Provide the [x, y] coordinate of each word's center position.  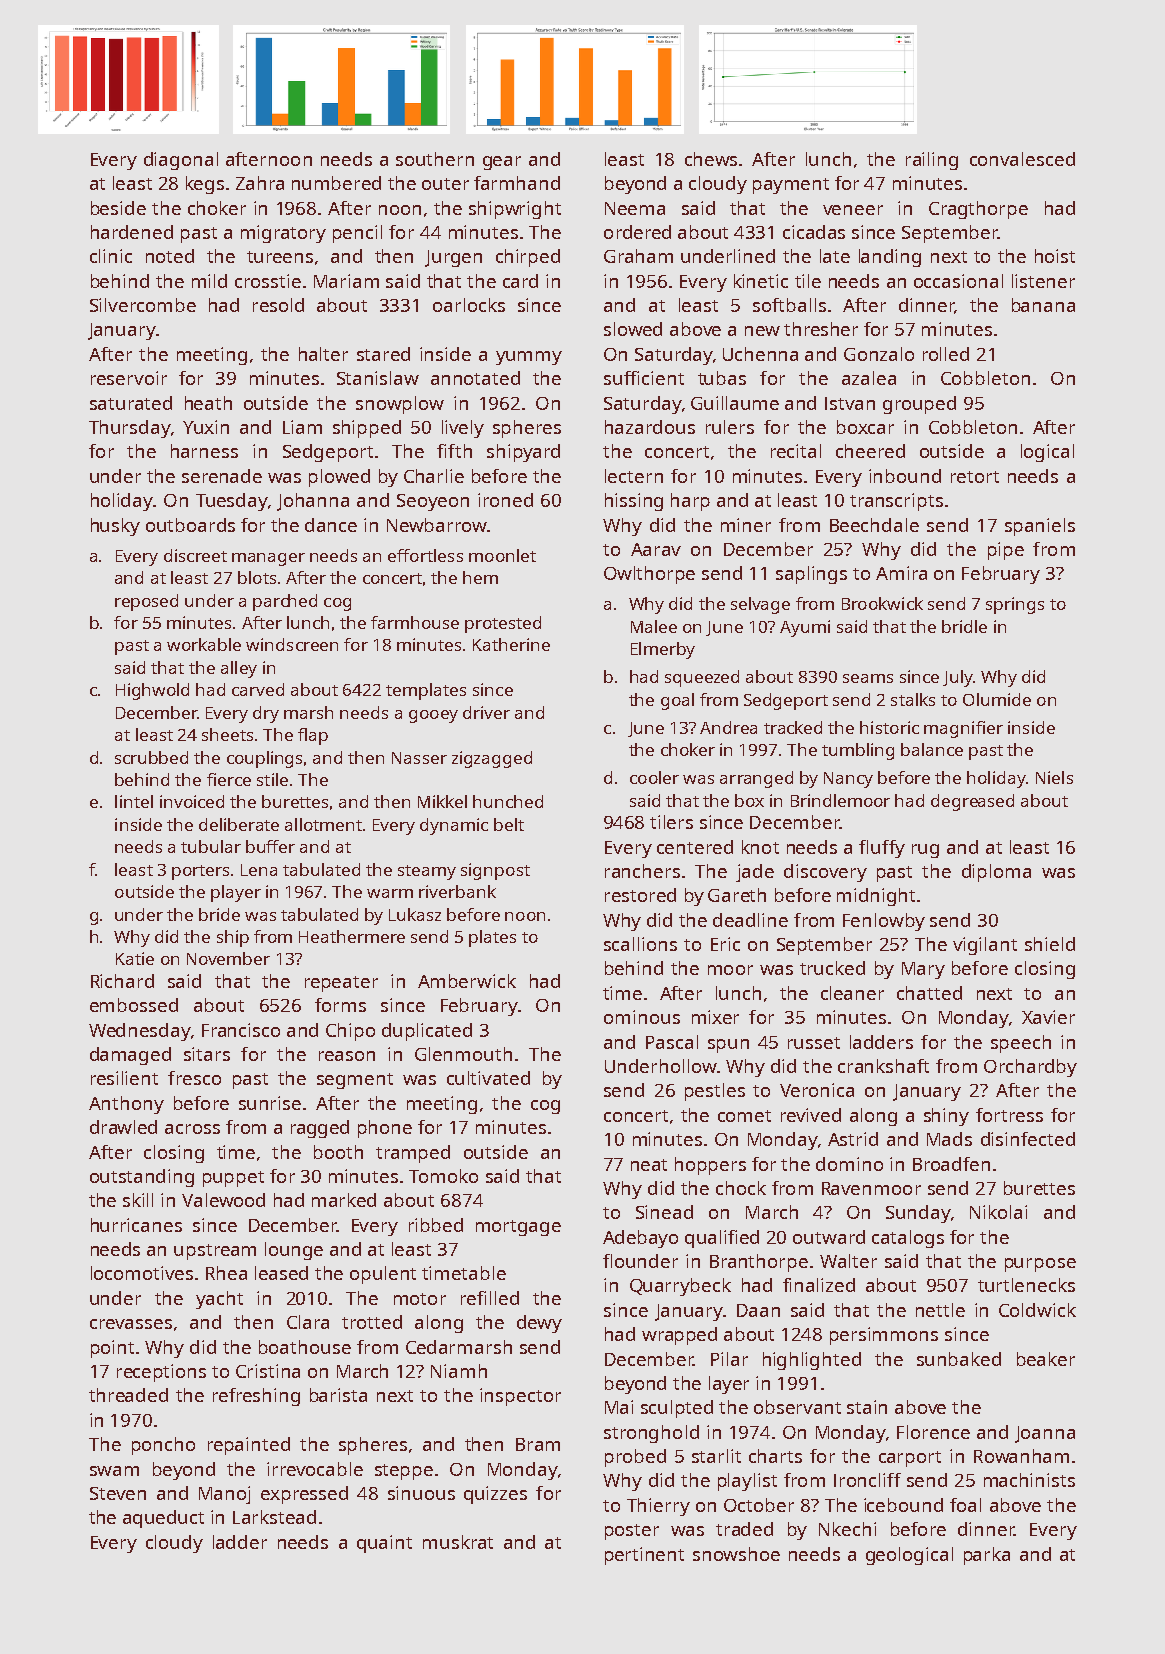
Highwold [152, 691]
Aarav [656, 549]
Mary [923, 970]
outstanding [142, 1178]
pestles [715, 1092]
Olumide [997, 699]
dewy [539, 1324]
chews [711, 159]
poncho [163, 1446]
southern [435, 159]
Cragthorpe [978, 210]
